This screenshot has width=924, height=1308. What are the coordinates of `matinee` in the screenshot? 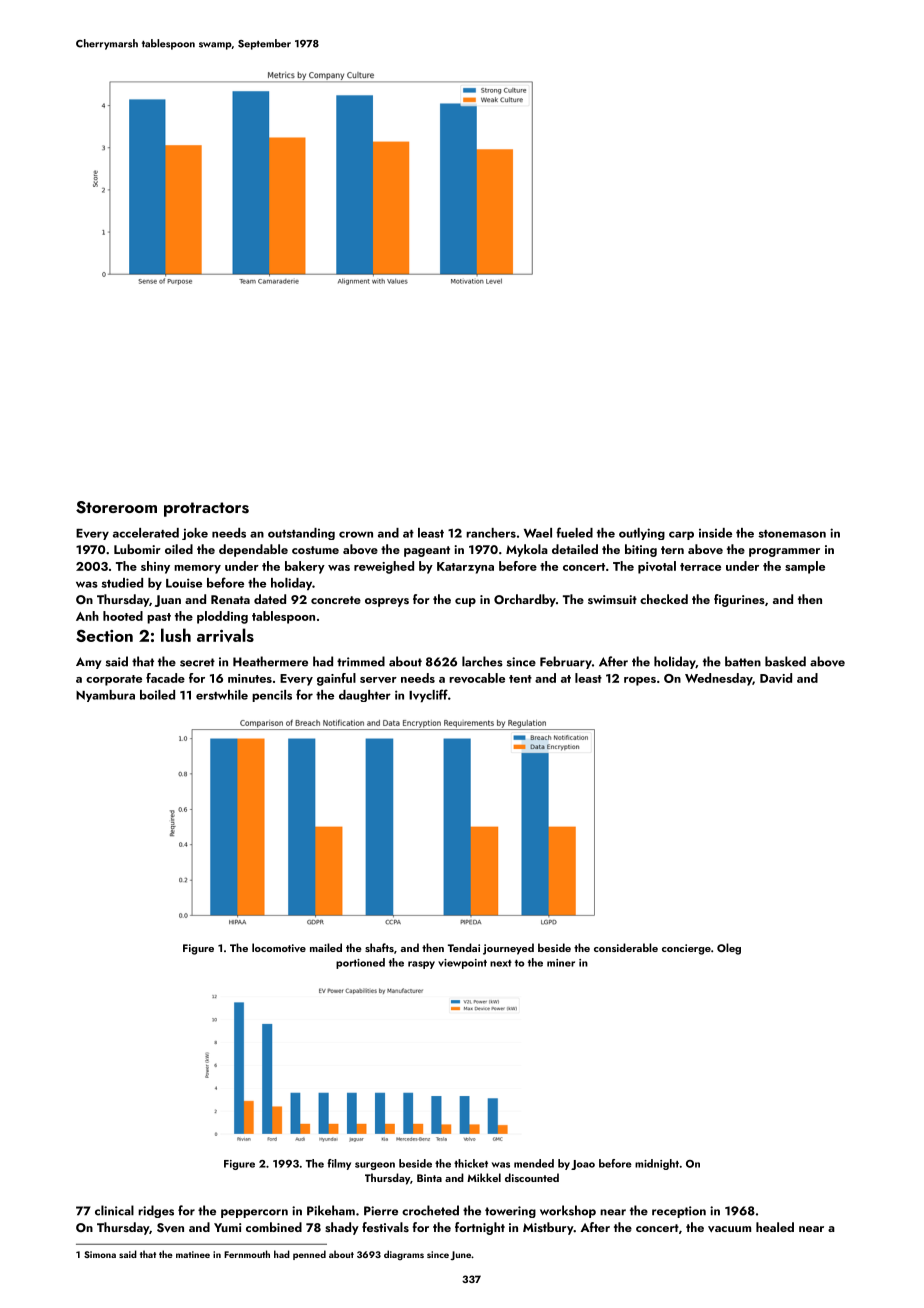 It's located at (193, 1254).
